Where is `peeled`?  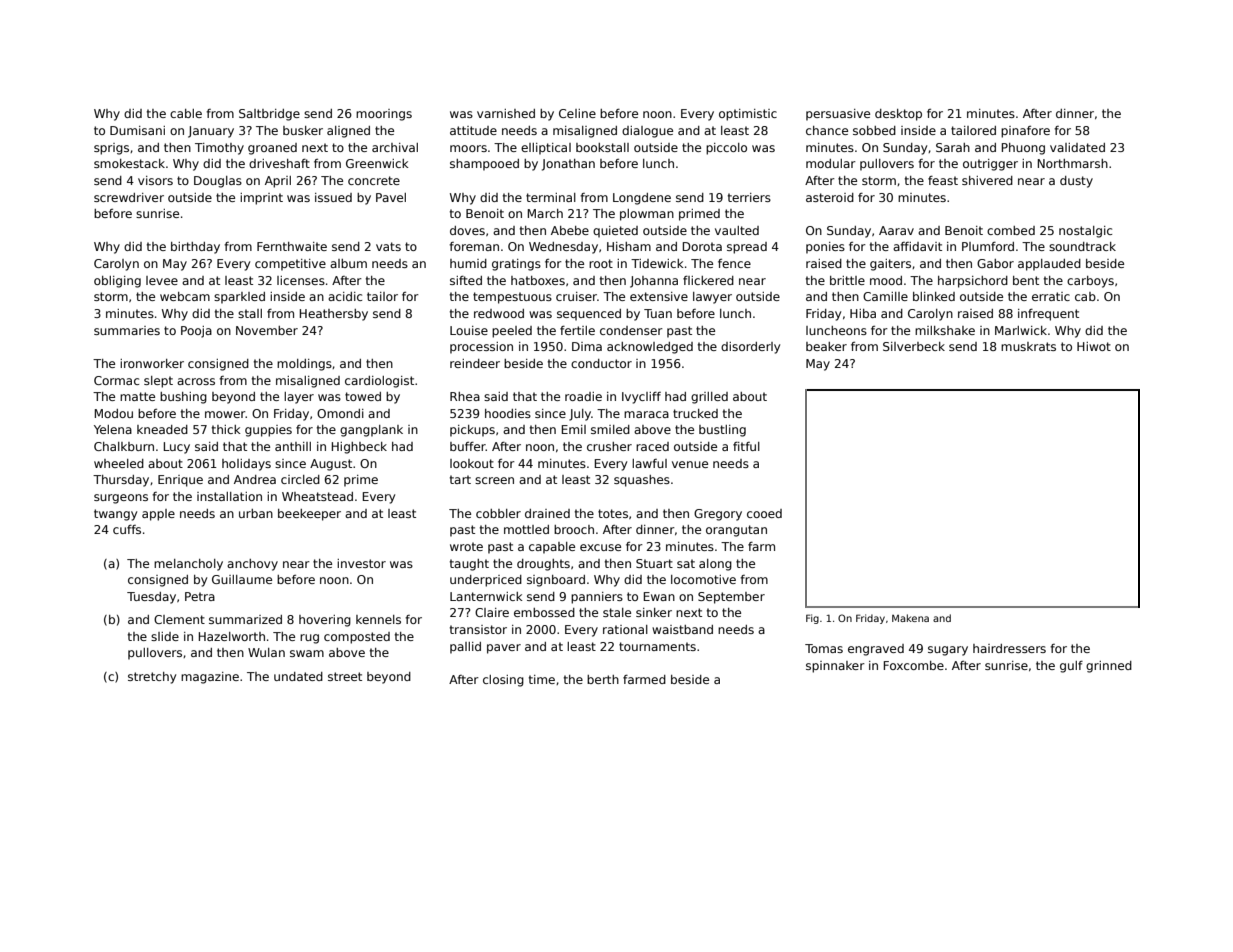 peeled is located at coordinates (512, 332).
